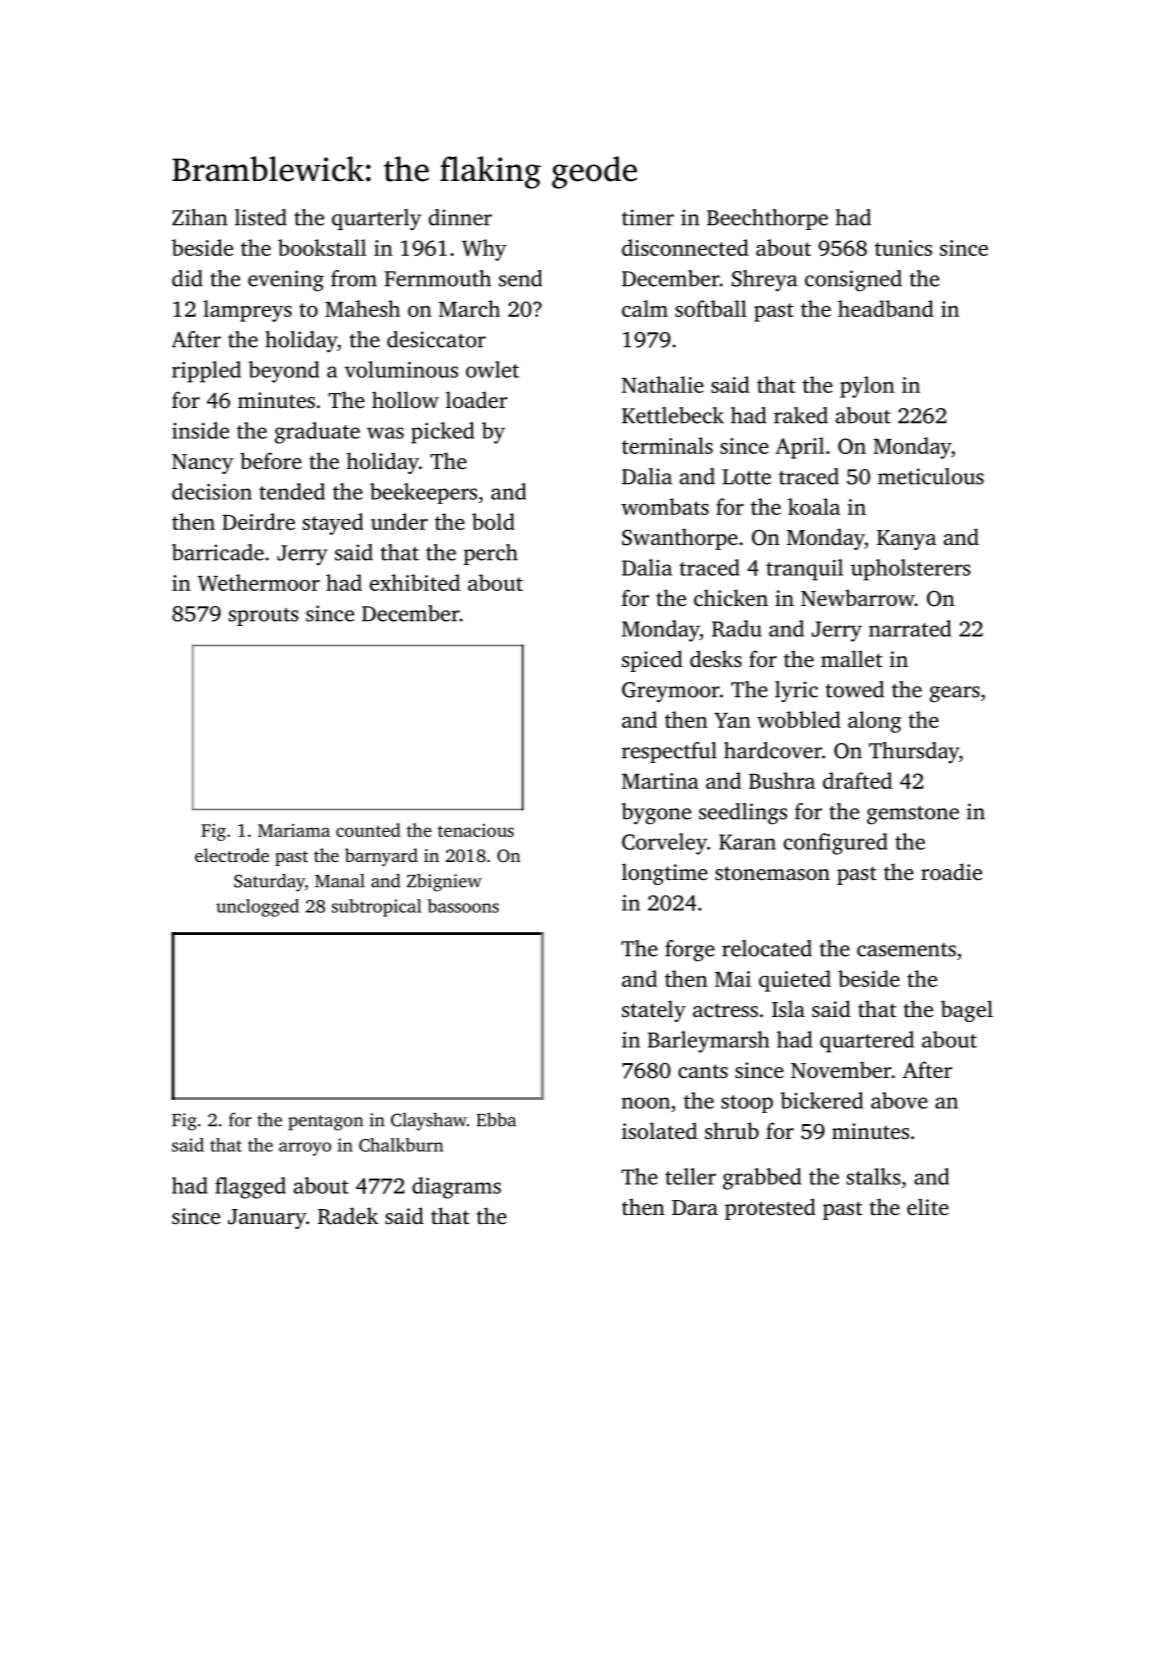 The height and width of the image is (1654, 1165). I want to click on Wethermoor, so click(259, 582).
